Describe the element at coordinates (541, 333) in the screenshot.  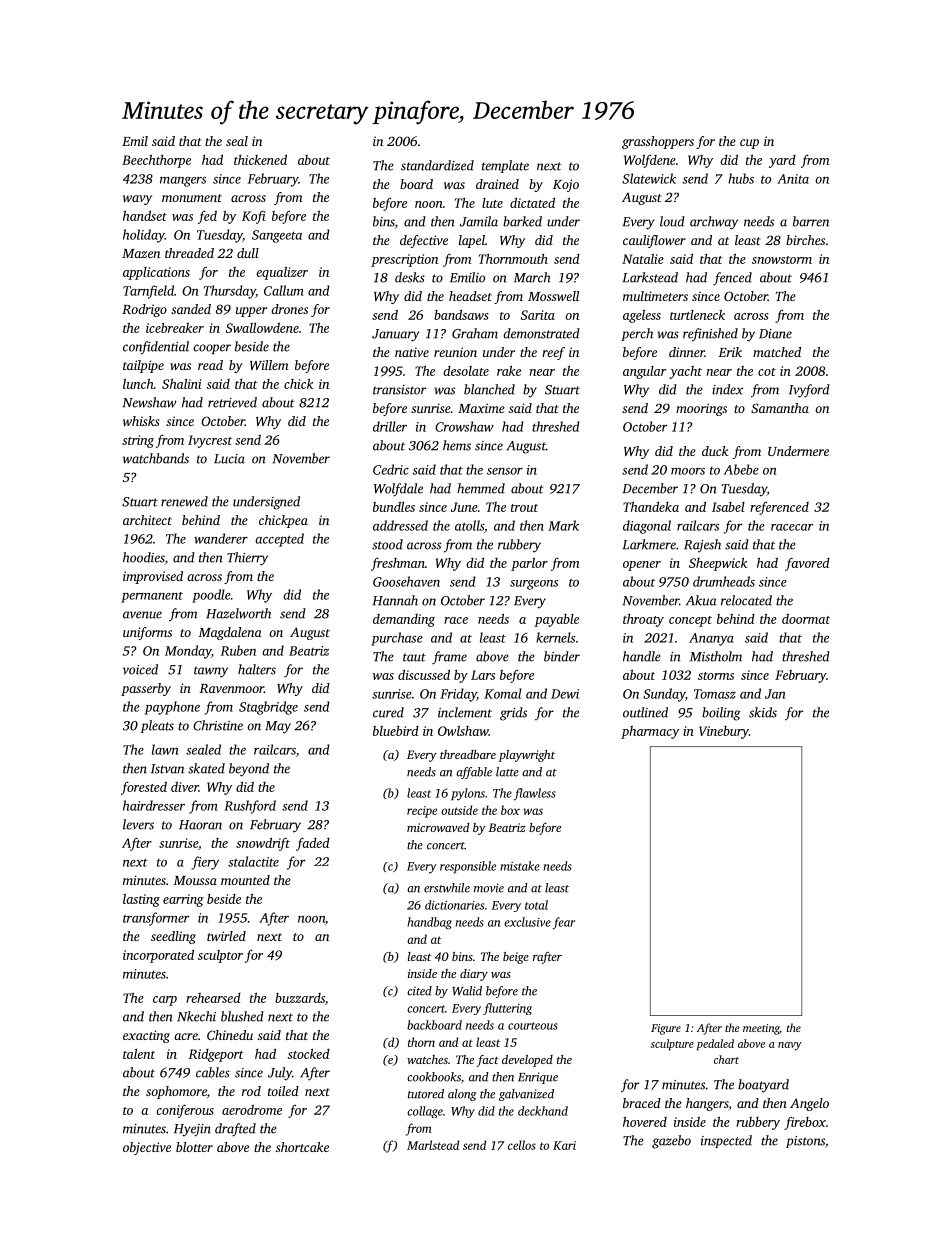
I see `demonstrated` at that location.
